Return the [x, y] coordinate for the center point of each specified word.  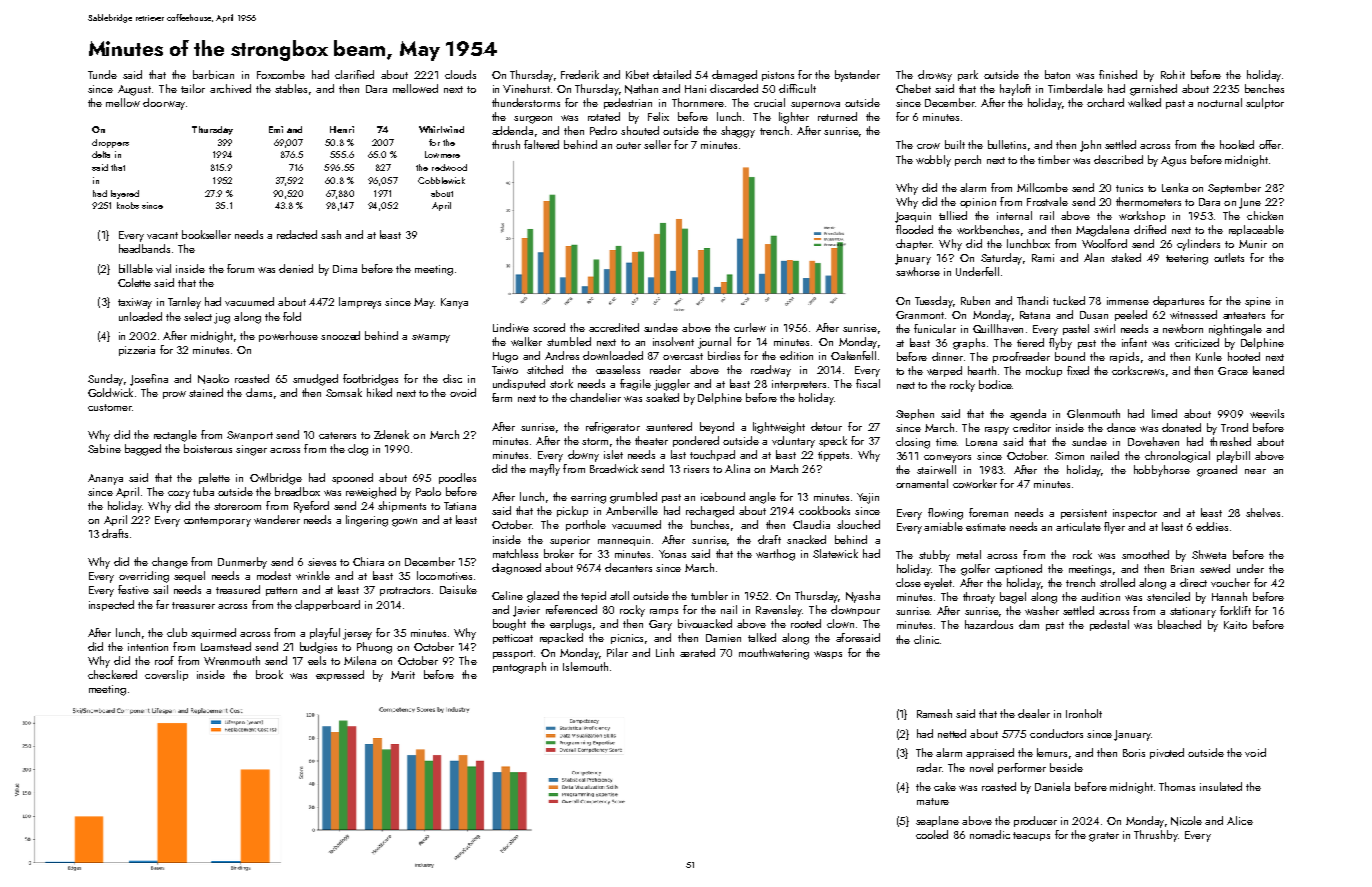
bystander [857, 76]
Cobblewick [441, 180]
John [1090, 146]
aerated [697, 652]
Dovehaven [1153, 441]
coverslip [166, 675]
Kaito [1235, 625]
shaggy [738, 132]
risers [696, 469]
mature [933, 801]
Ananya [105, 479]
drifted [1150, 229]
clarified [354, 74]
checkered [112, 674]
